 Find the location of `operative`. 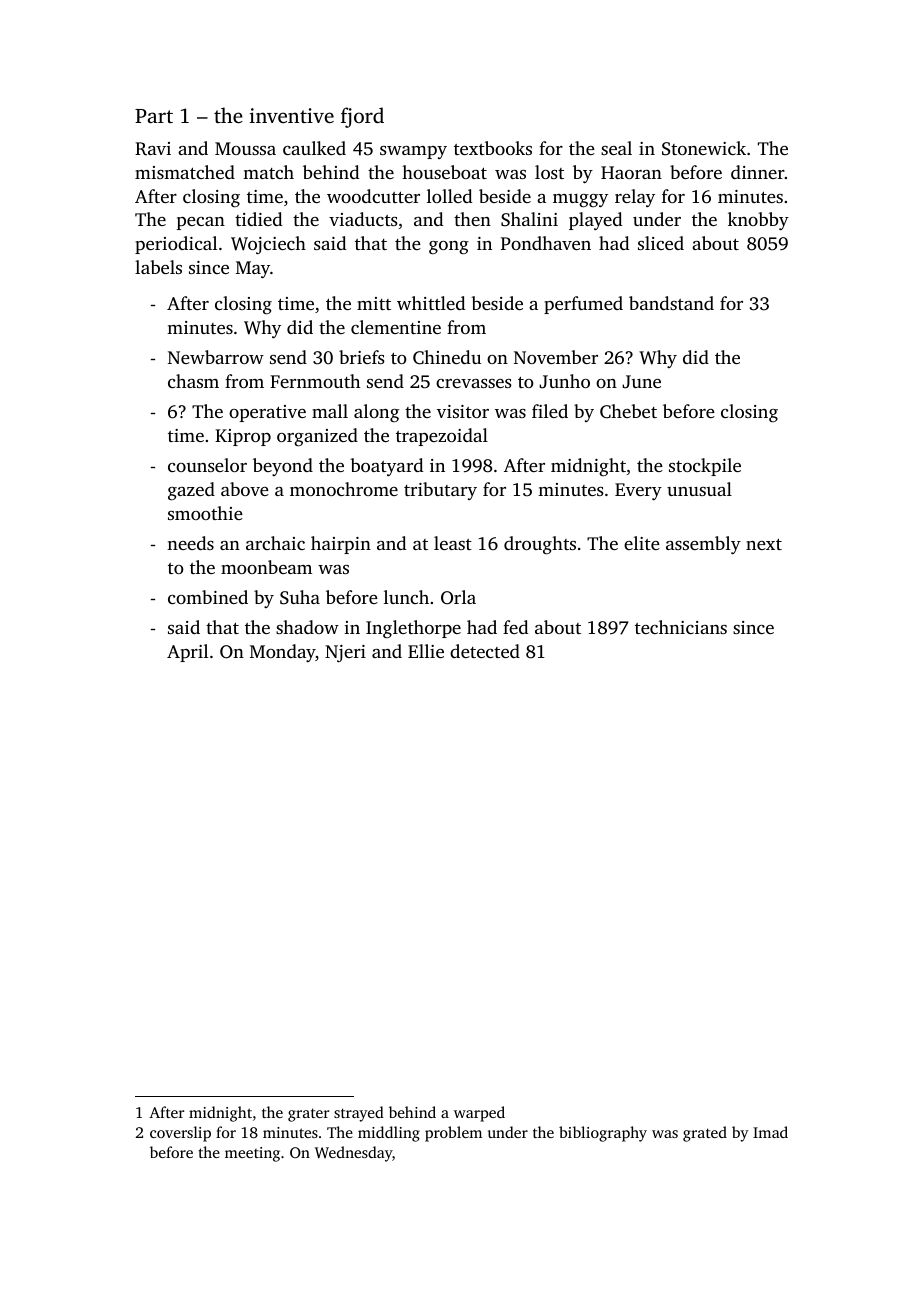

operative is located at coordinates (267, 413).
